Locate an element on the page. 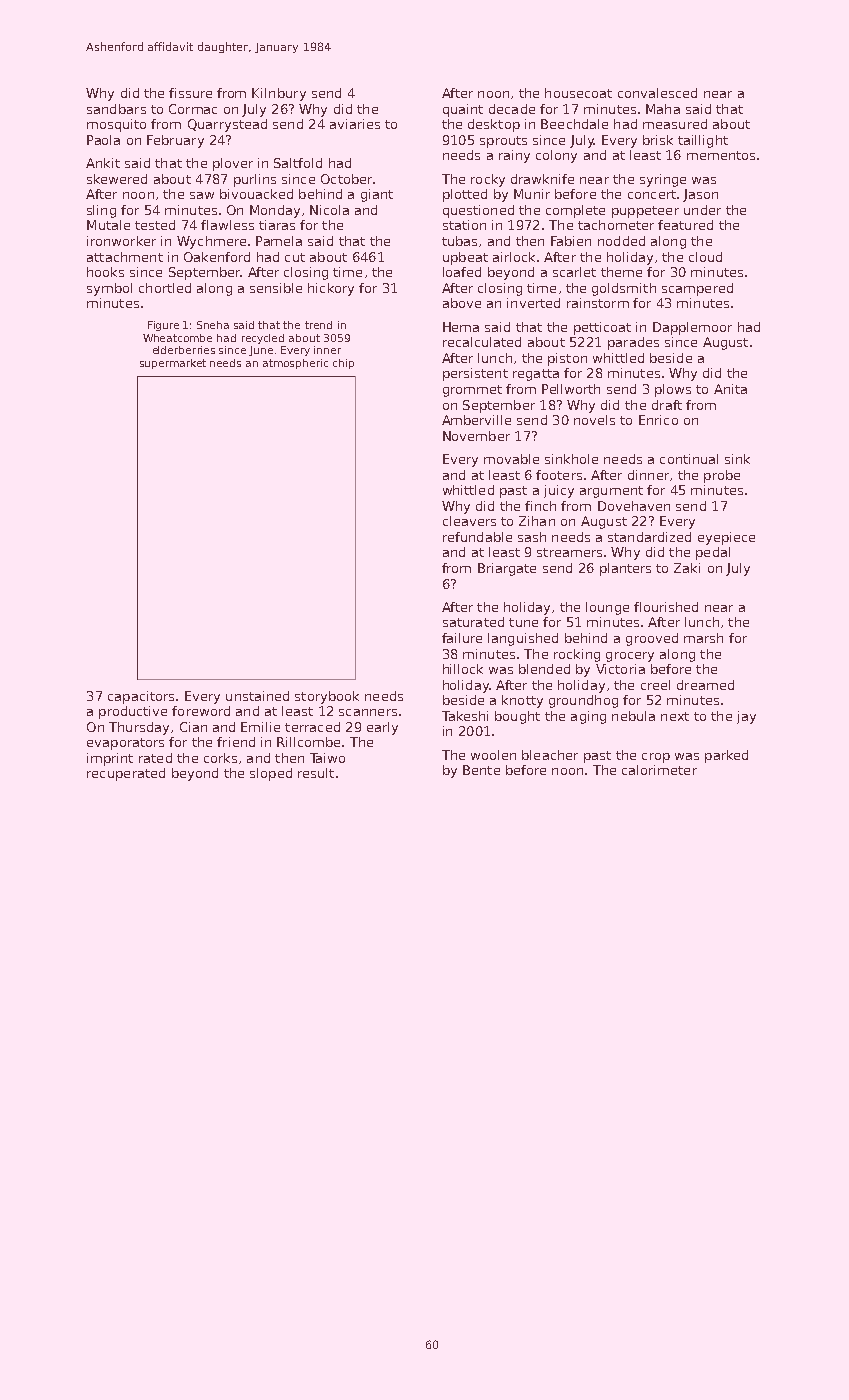  storybook is located at coordinates (327, 697).
